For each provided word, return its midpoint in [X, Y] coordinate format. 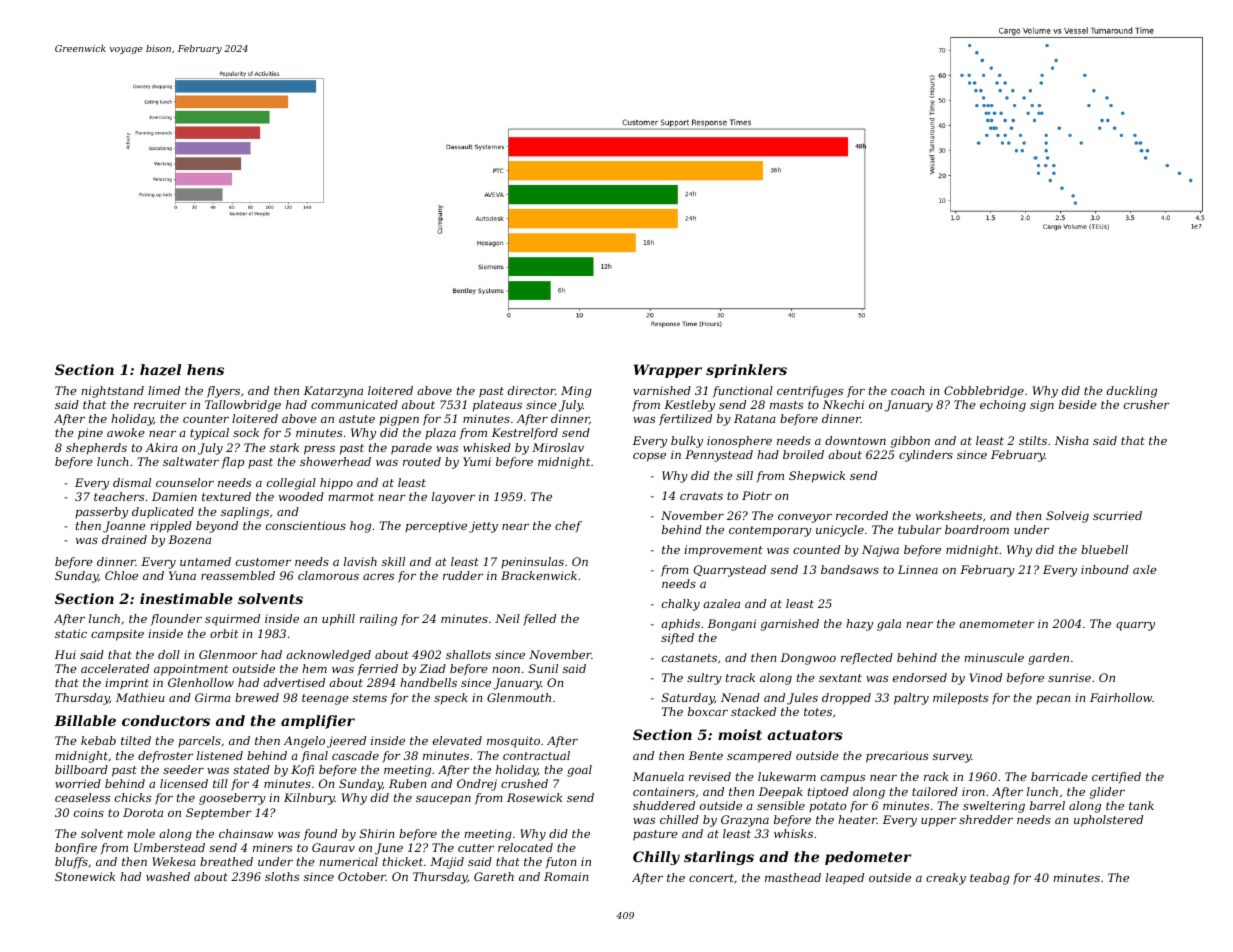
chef [568, 527]
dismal [132, 482]
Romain [566, 876]
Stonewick [85, 876]
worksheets [949, 515]
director [531, 390]
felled [539, 620]
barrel [1047, 805]
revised [710, 776]
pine [90, 434]
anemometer [997, 624]
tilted [136, 740]
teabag [990, 879]
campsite [117, 635]
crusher [1147, 404]
